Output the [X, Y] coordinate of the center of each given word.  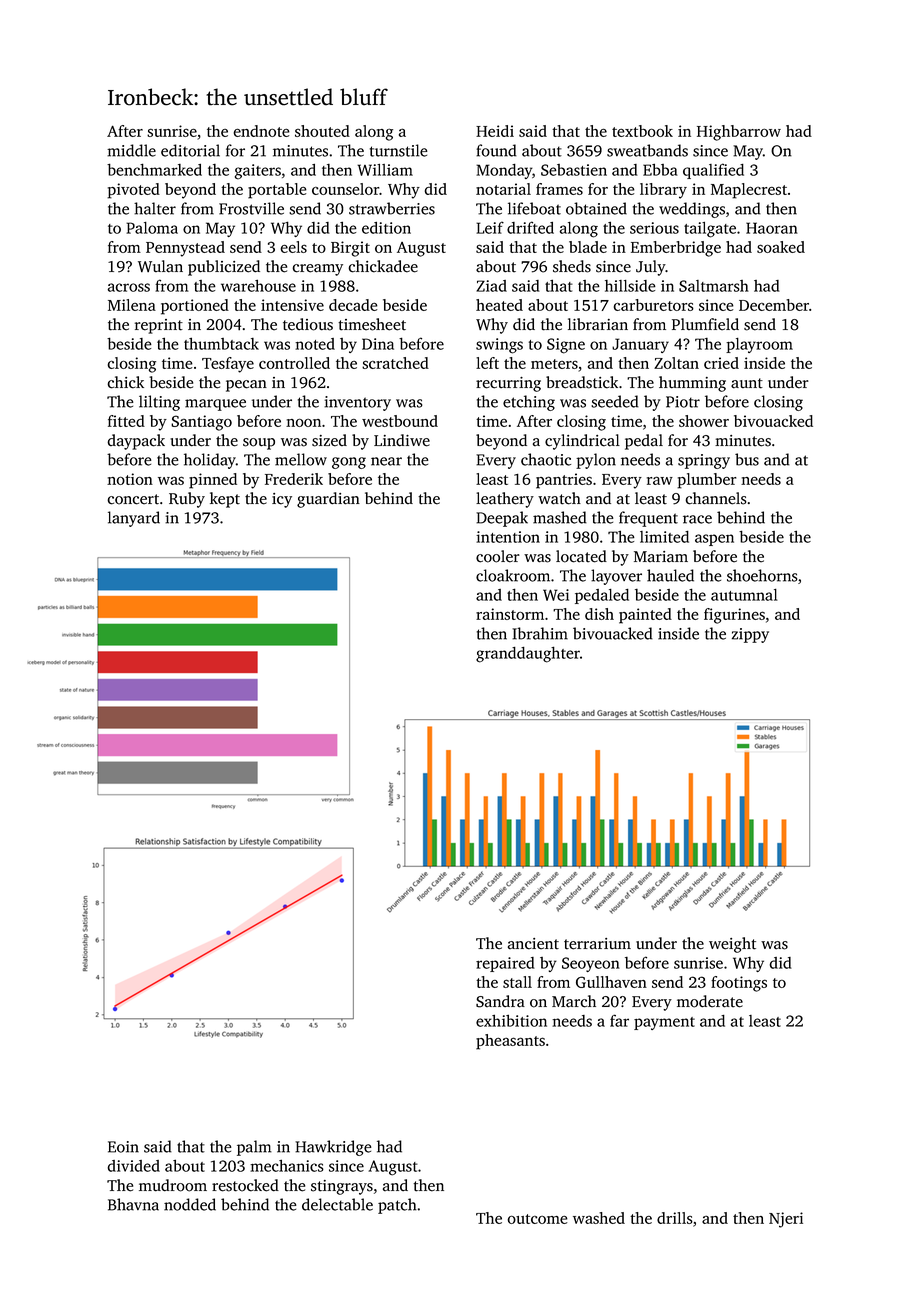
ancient [533, 944]
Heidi [495, 131]
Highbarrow [739, 133]
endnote [262, 131]
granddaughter [528, 654]
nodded [190, 1204]
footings [739, 984]
